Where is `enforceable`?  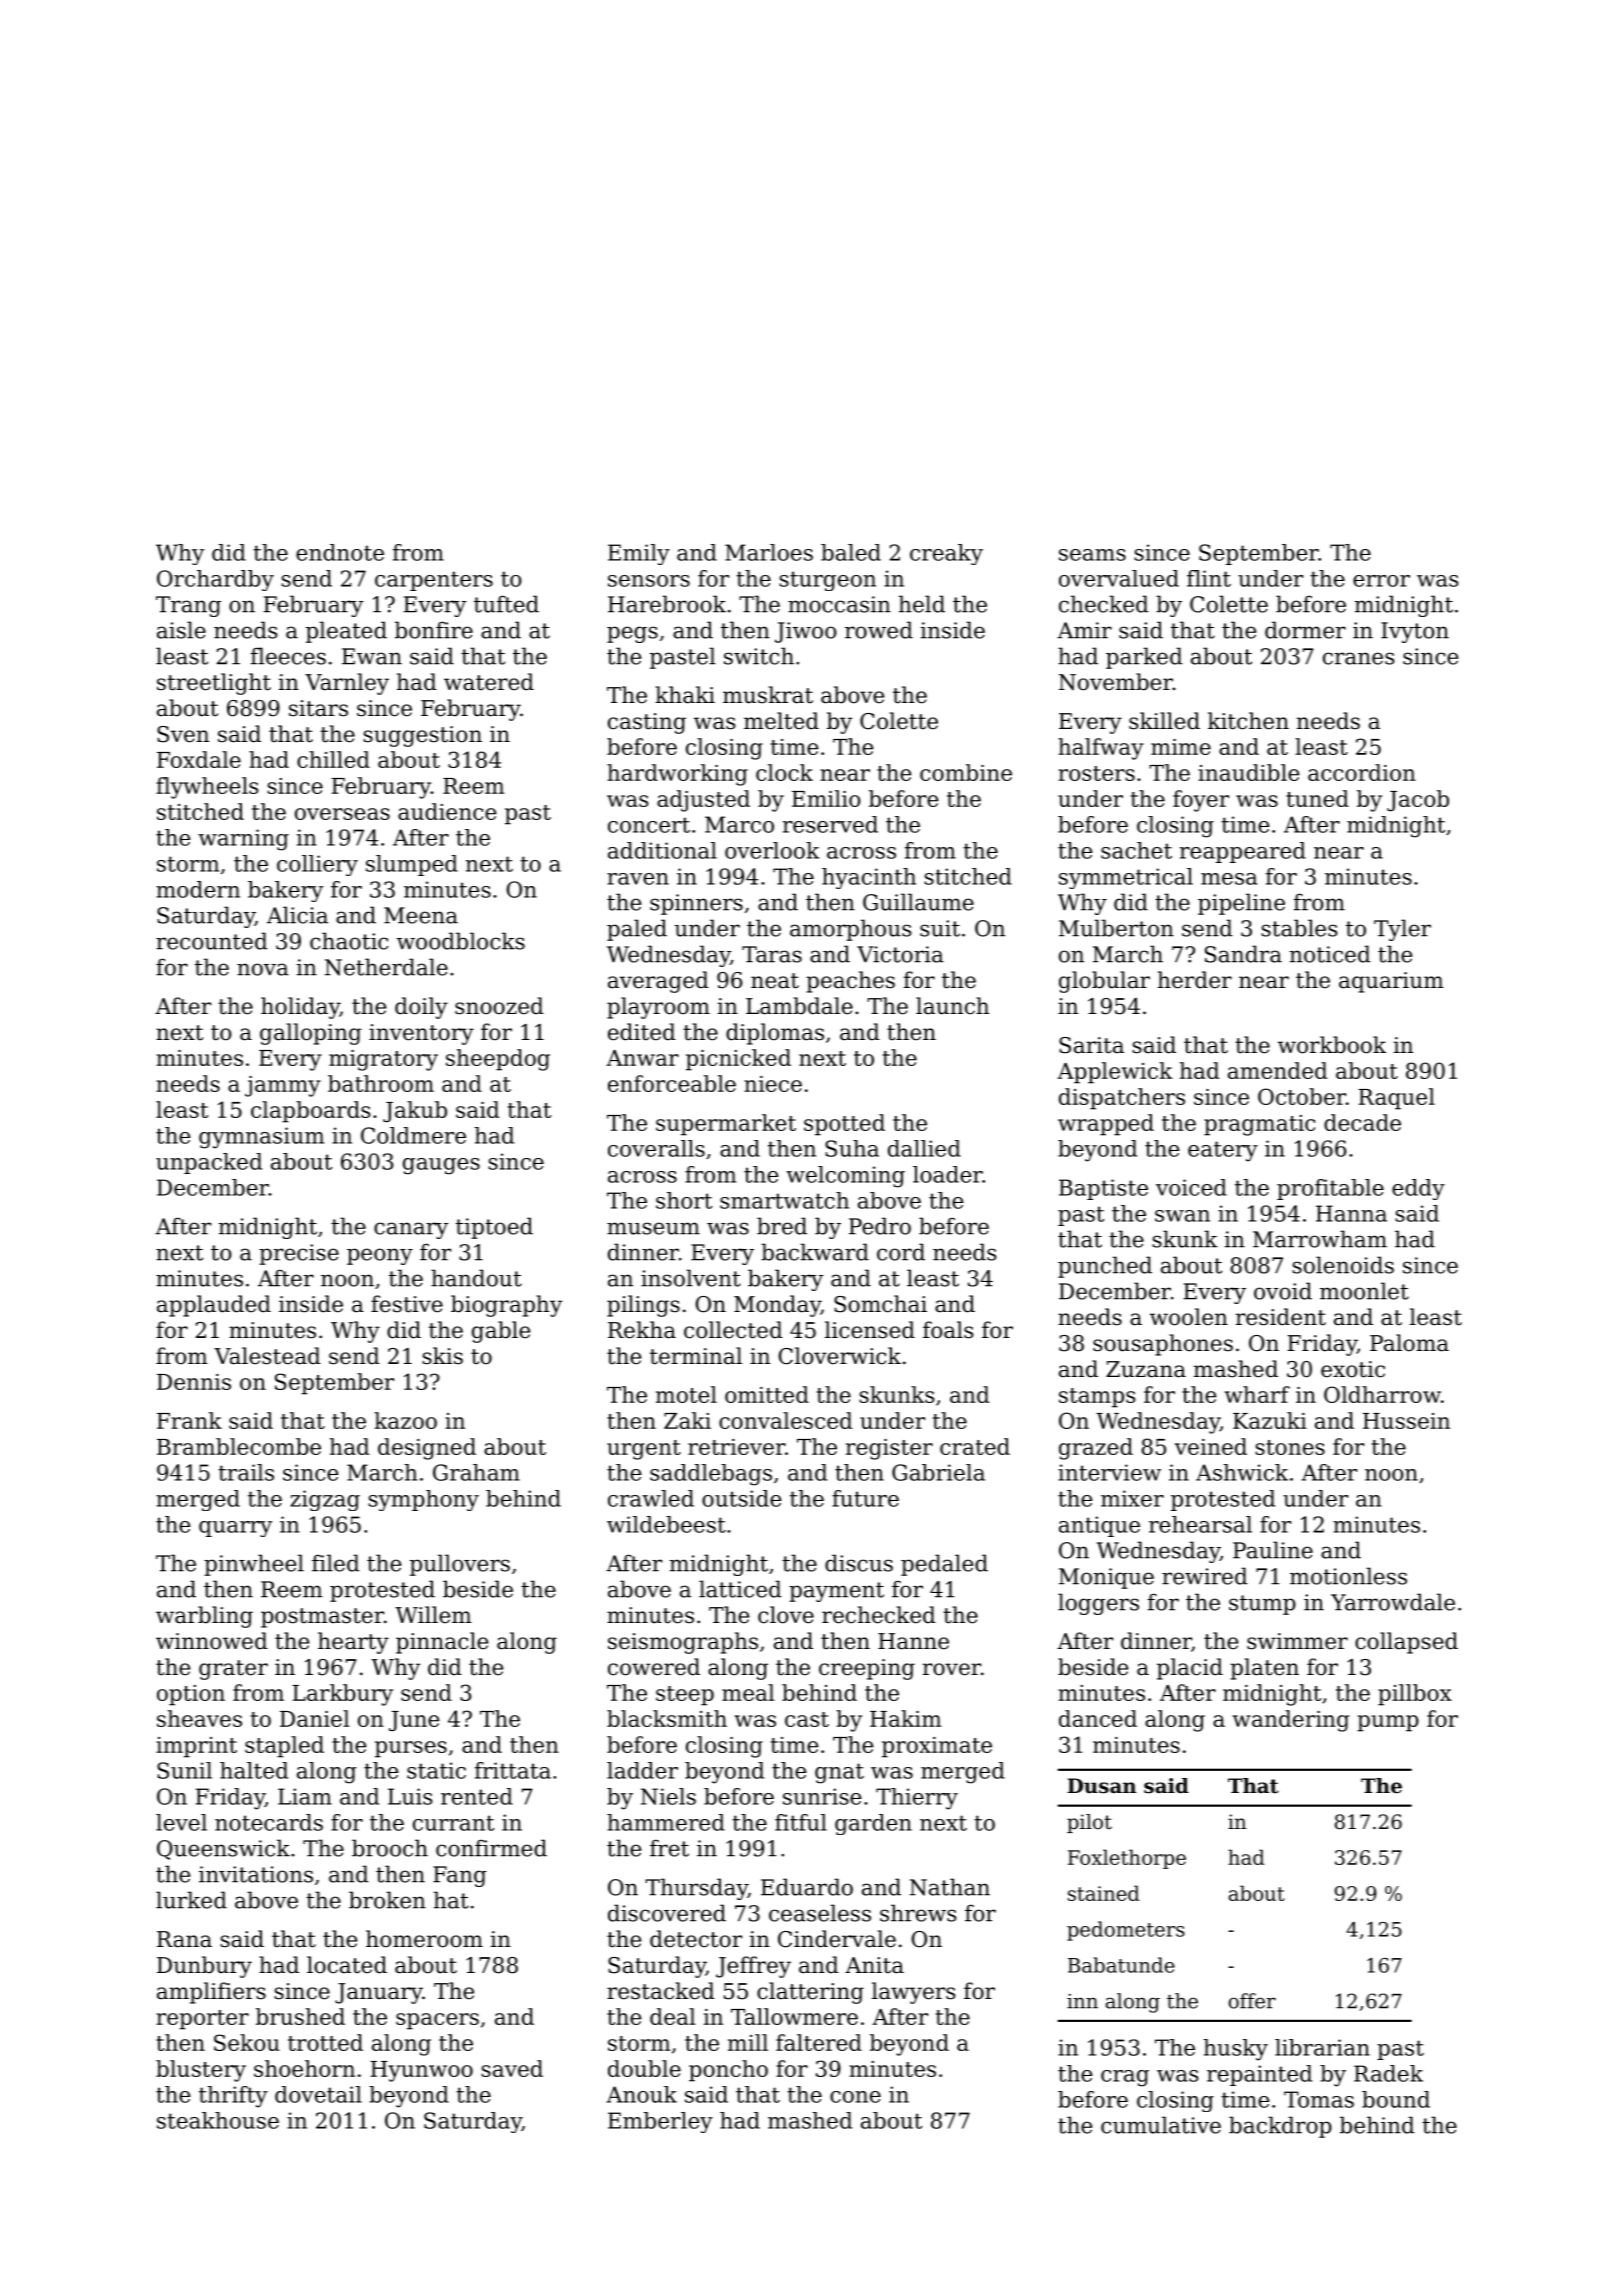
enforceable is located at coordinates (672, 1083).
